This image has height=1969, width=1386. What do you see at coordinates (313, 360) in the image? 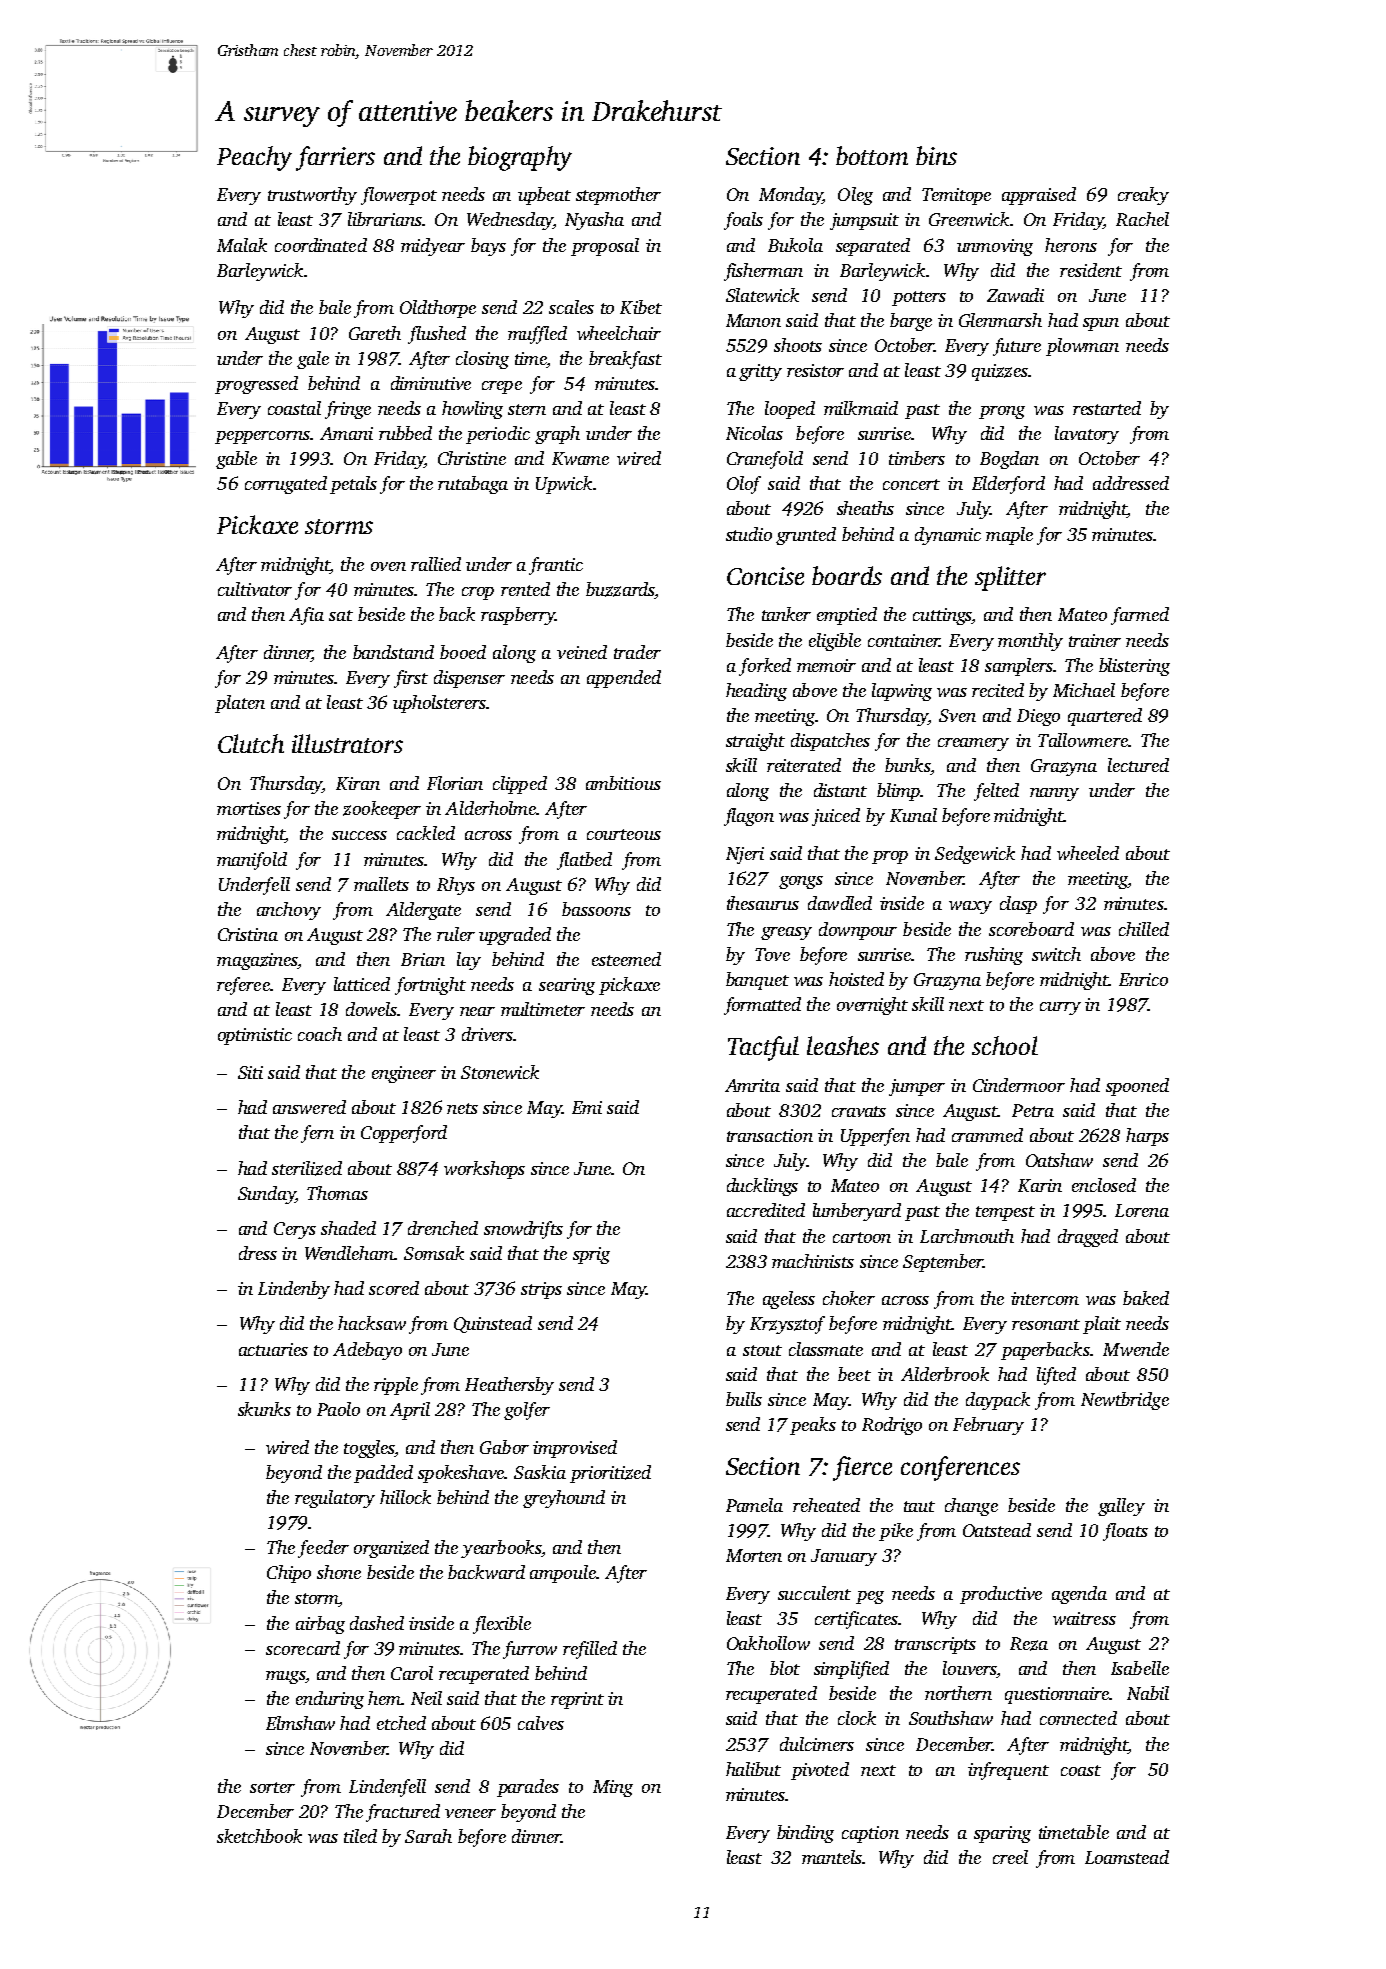
I see `gale` at bounding box center [313, 360].
